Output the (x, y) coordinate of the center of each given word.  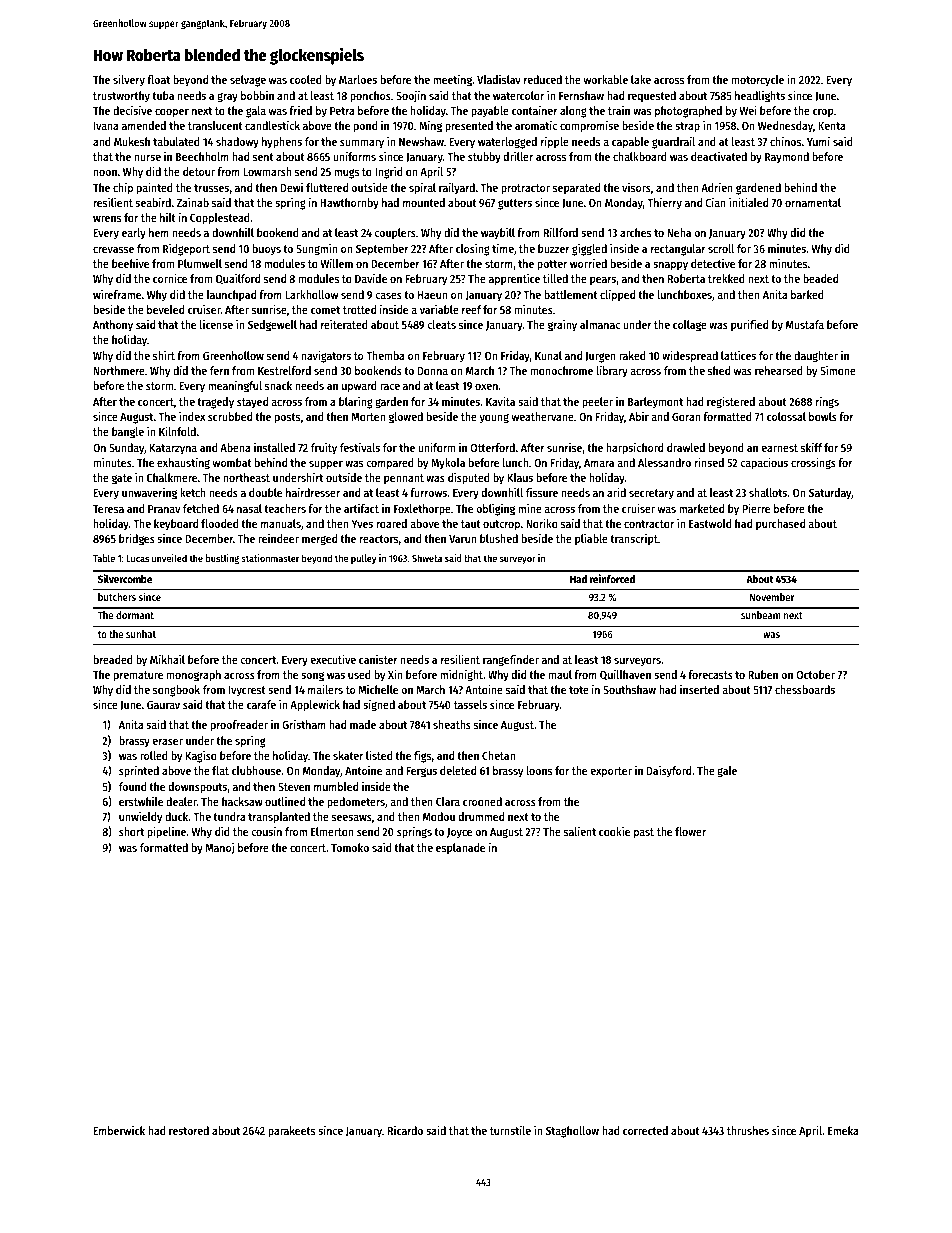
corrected (645, 1130)
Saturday (830, 494)
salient (580, 831)
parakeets (291, 1132)
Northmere (119, 370)
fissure (542, 492)
